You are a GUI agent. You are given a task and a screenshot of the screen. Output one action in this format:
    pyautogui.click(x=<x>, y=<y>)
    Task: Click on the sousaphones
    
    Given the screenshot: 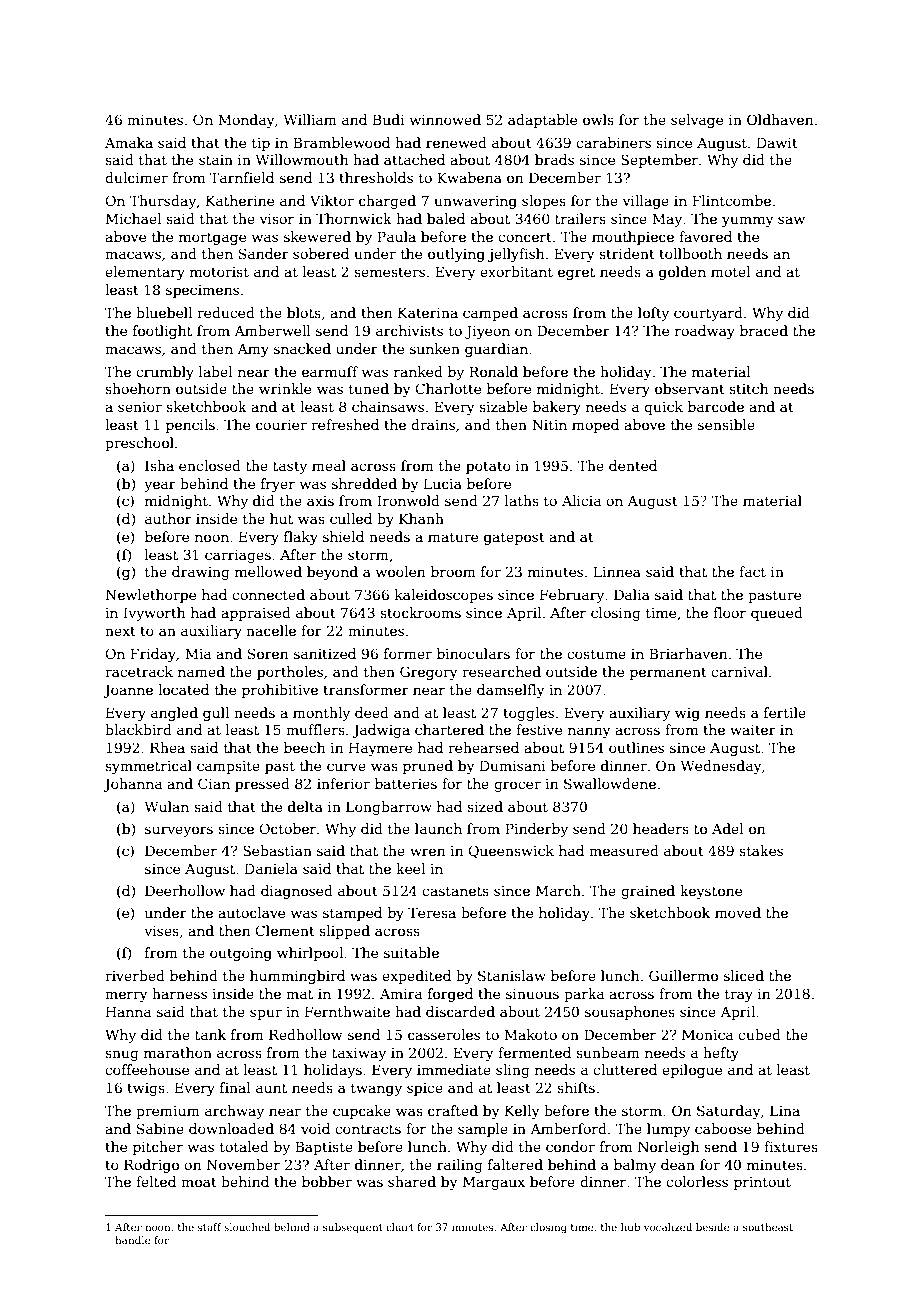 What is the action you would take?
    pyautogui.click(x=630, y=1013)
